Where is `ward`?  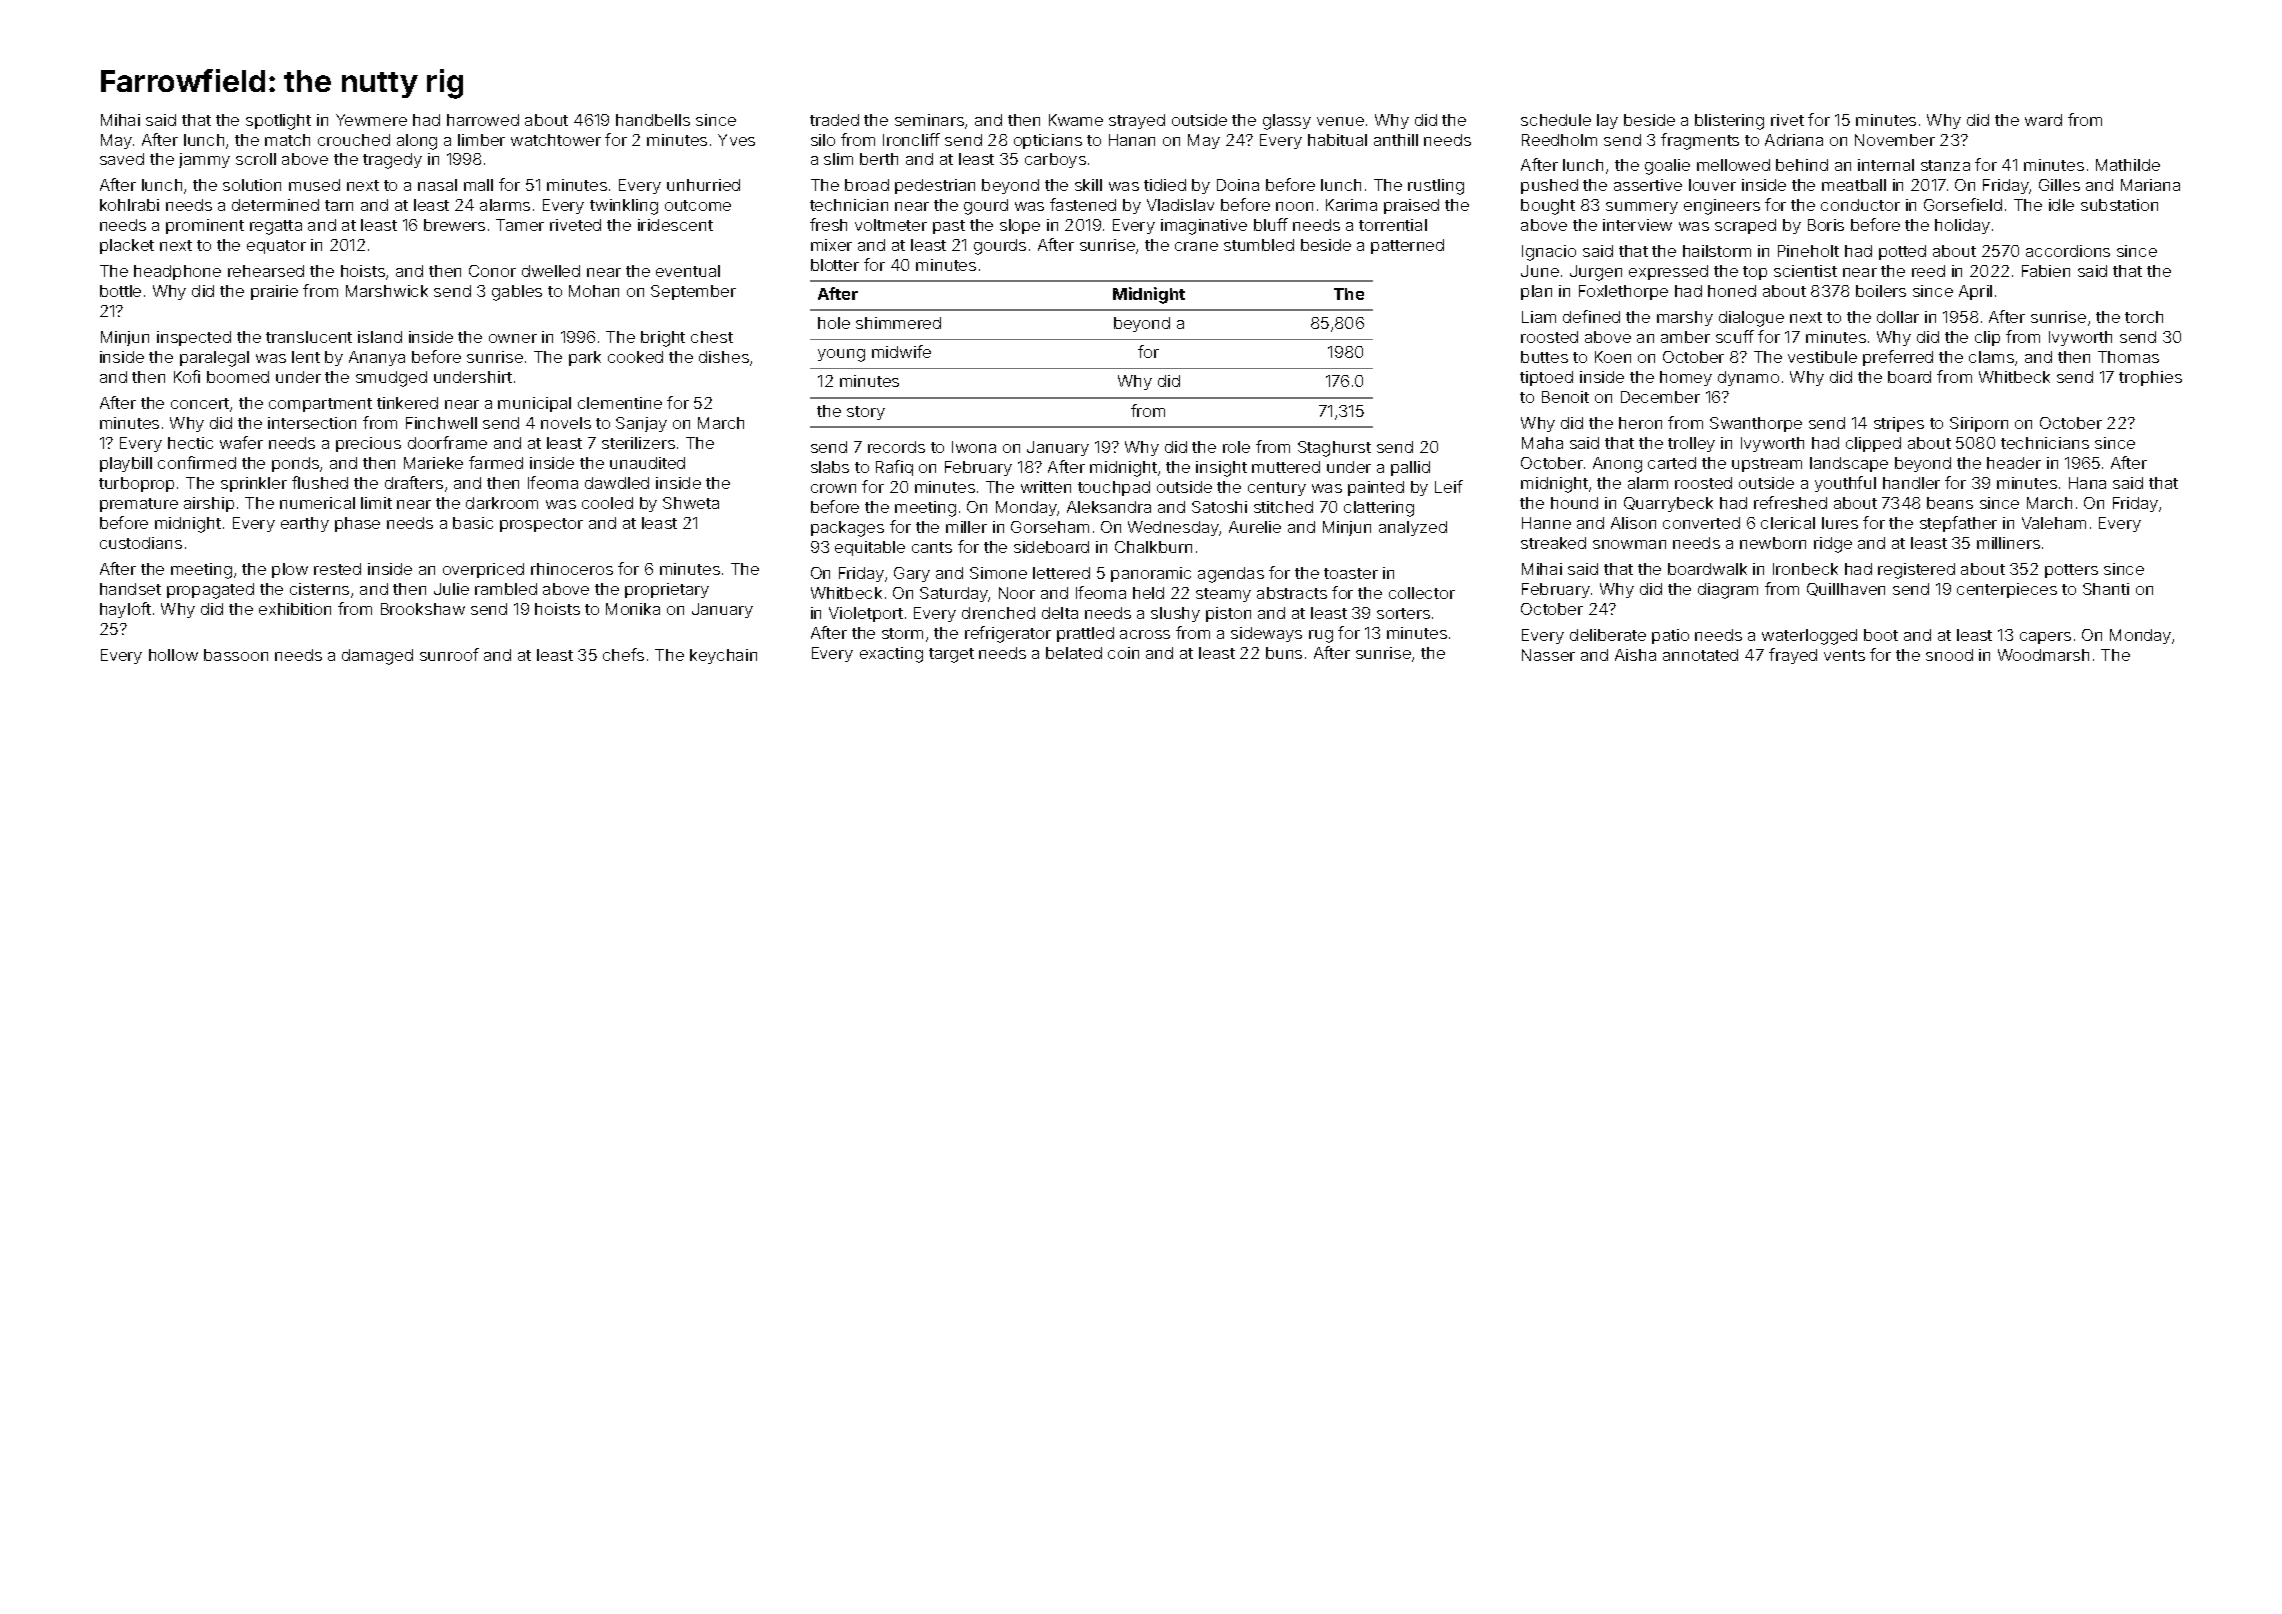 ward is located at coordinates (2043, 120).
